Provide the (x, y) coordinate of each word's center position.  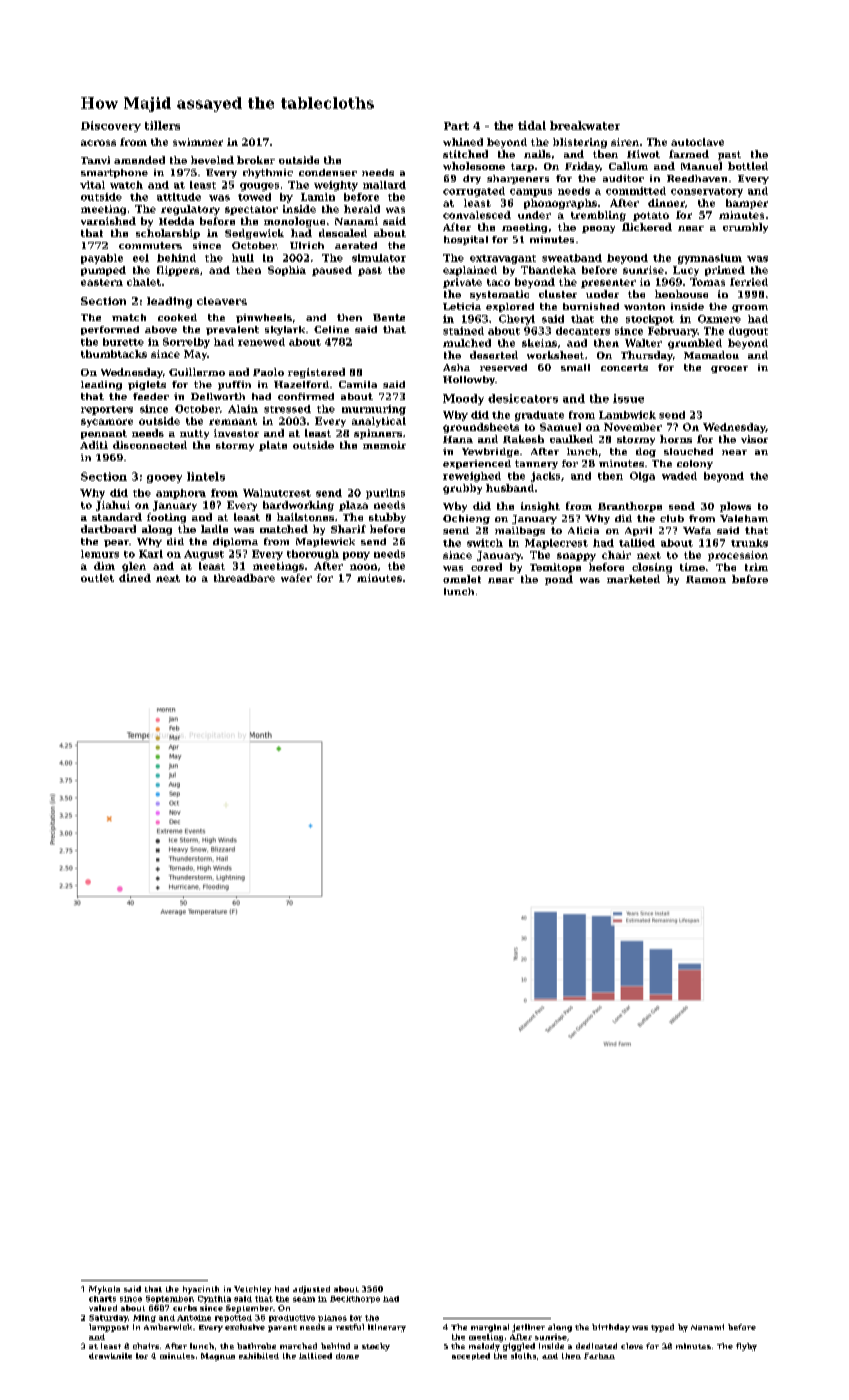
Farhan (599, 1356)
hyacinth (201, 1290)
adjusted (311, 1290)
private (462, 283)
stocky (376, 1347)
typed (662, 1328)
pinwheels (264, 318)
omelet (462, 579)
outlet (97, 578)
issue (628, 398)
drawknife (110, 1356)
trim (756, 567)
